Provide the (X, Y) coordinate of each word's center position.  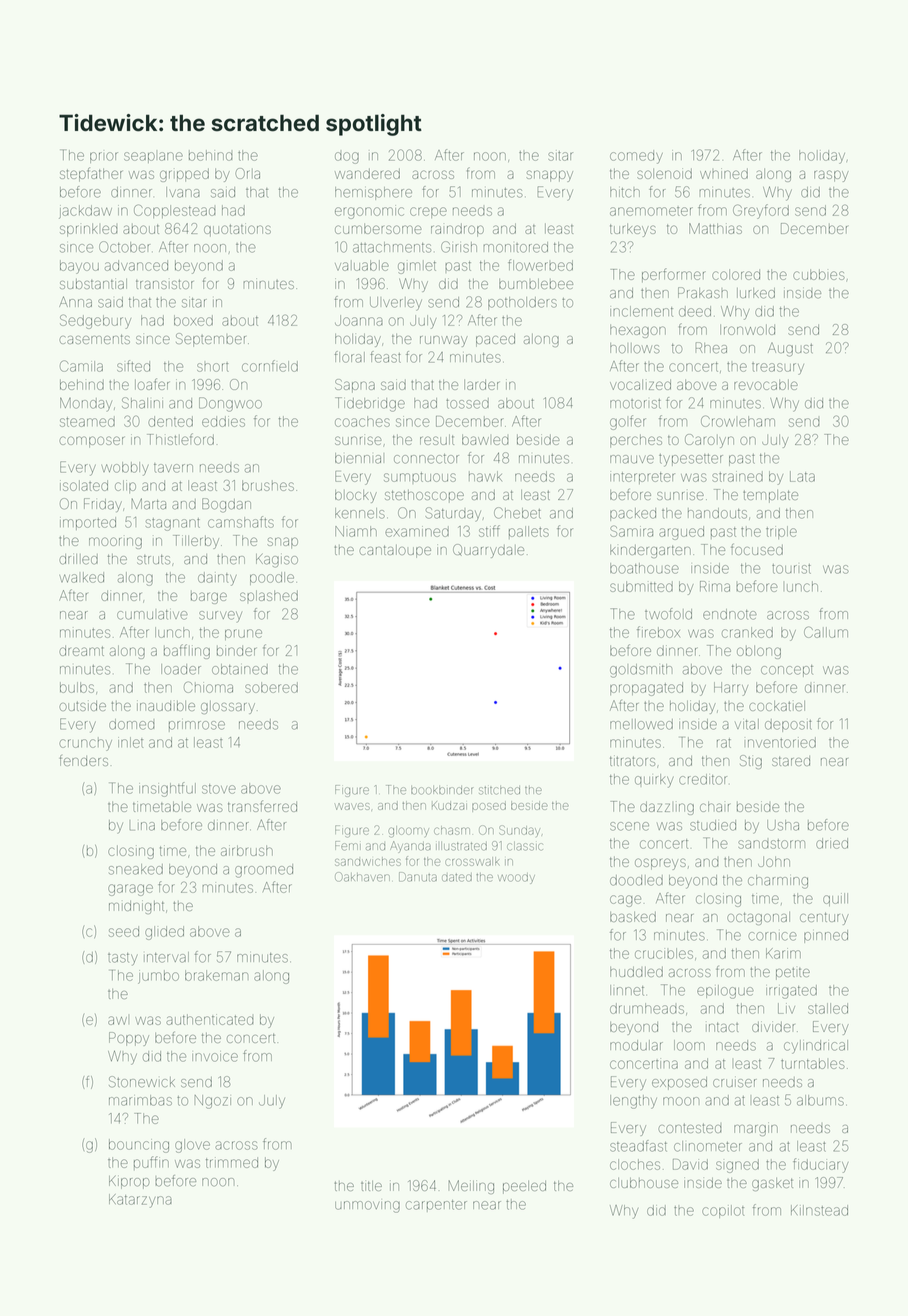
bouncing (139, 1146)
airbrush (247, 850)
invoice (215, 1057)
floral (350, 357)
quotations (237, 230)
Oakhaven (362, 877)
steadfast (638, 1146)
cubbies (819, 274)
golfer (628, 422)
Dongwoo (230, 404)
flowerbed (540, 265)
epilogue (725, 992)
